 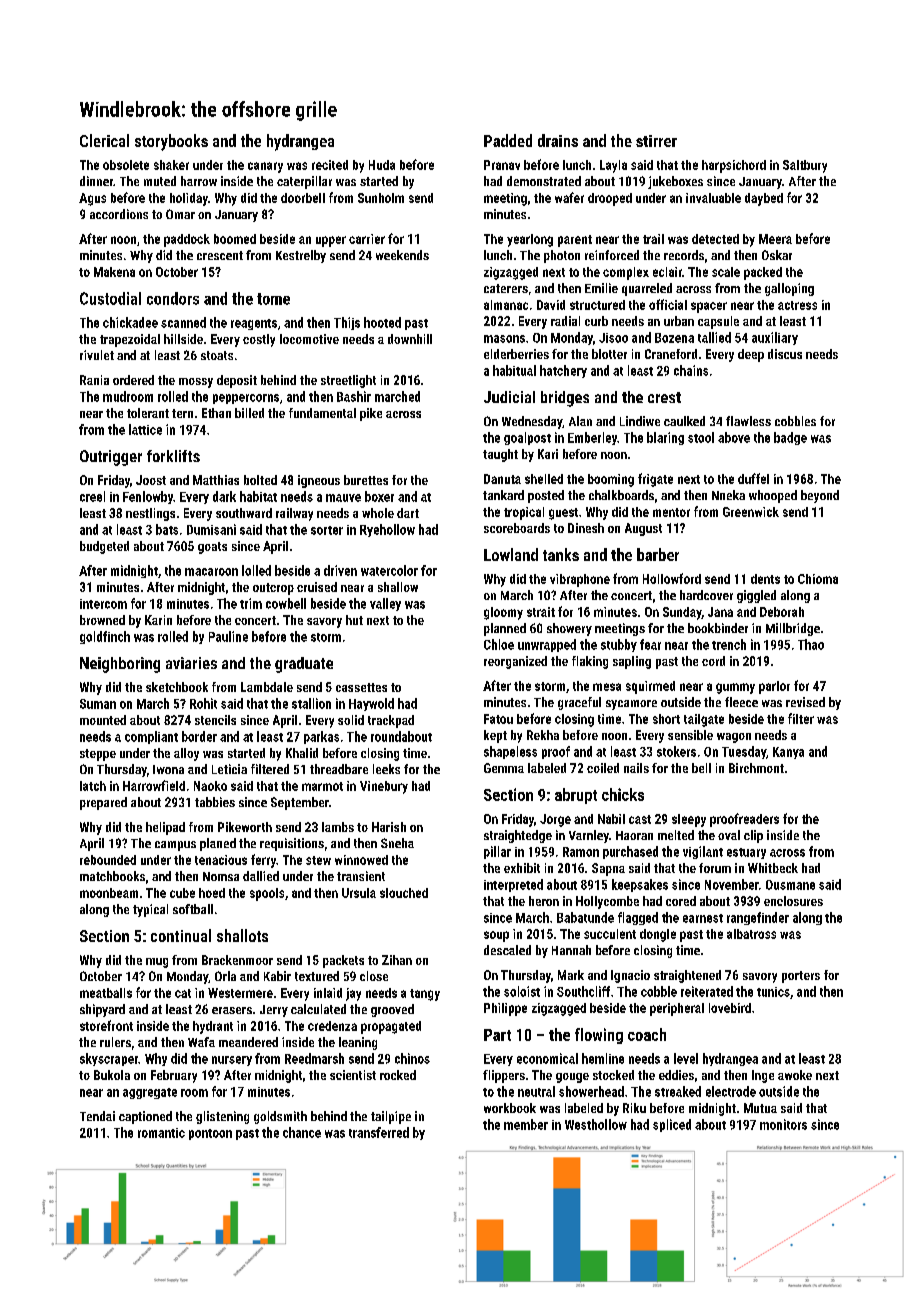 I want to click on official, so click(x=668, y=304).
